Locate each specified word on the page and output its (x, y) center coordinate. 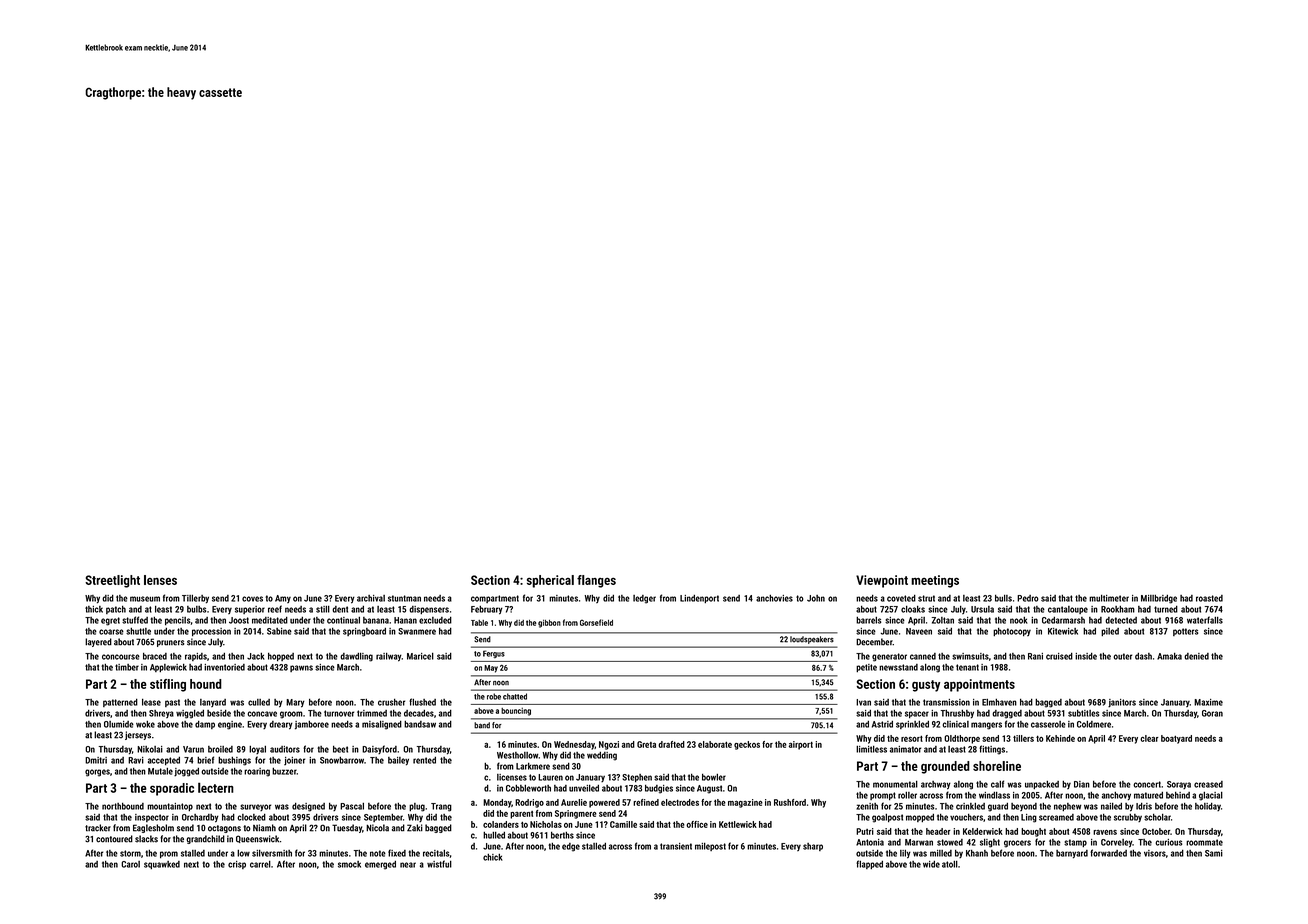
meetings (935, 581)
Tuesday (347, 828)
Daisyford (379, 749)
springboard (364, 632)
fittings (992, 750)
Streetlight (112, 581)
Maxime (1208, 702)
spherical (550, 581)
